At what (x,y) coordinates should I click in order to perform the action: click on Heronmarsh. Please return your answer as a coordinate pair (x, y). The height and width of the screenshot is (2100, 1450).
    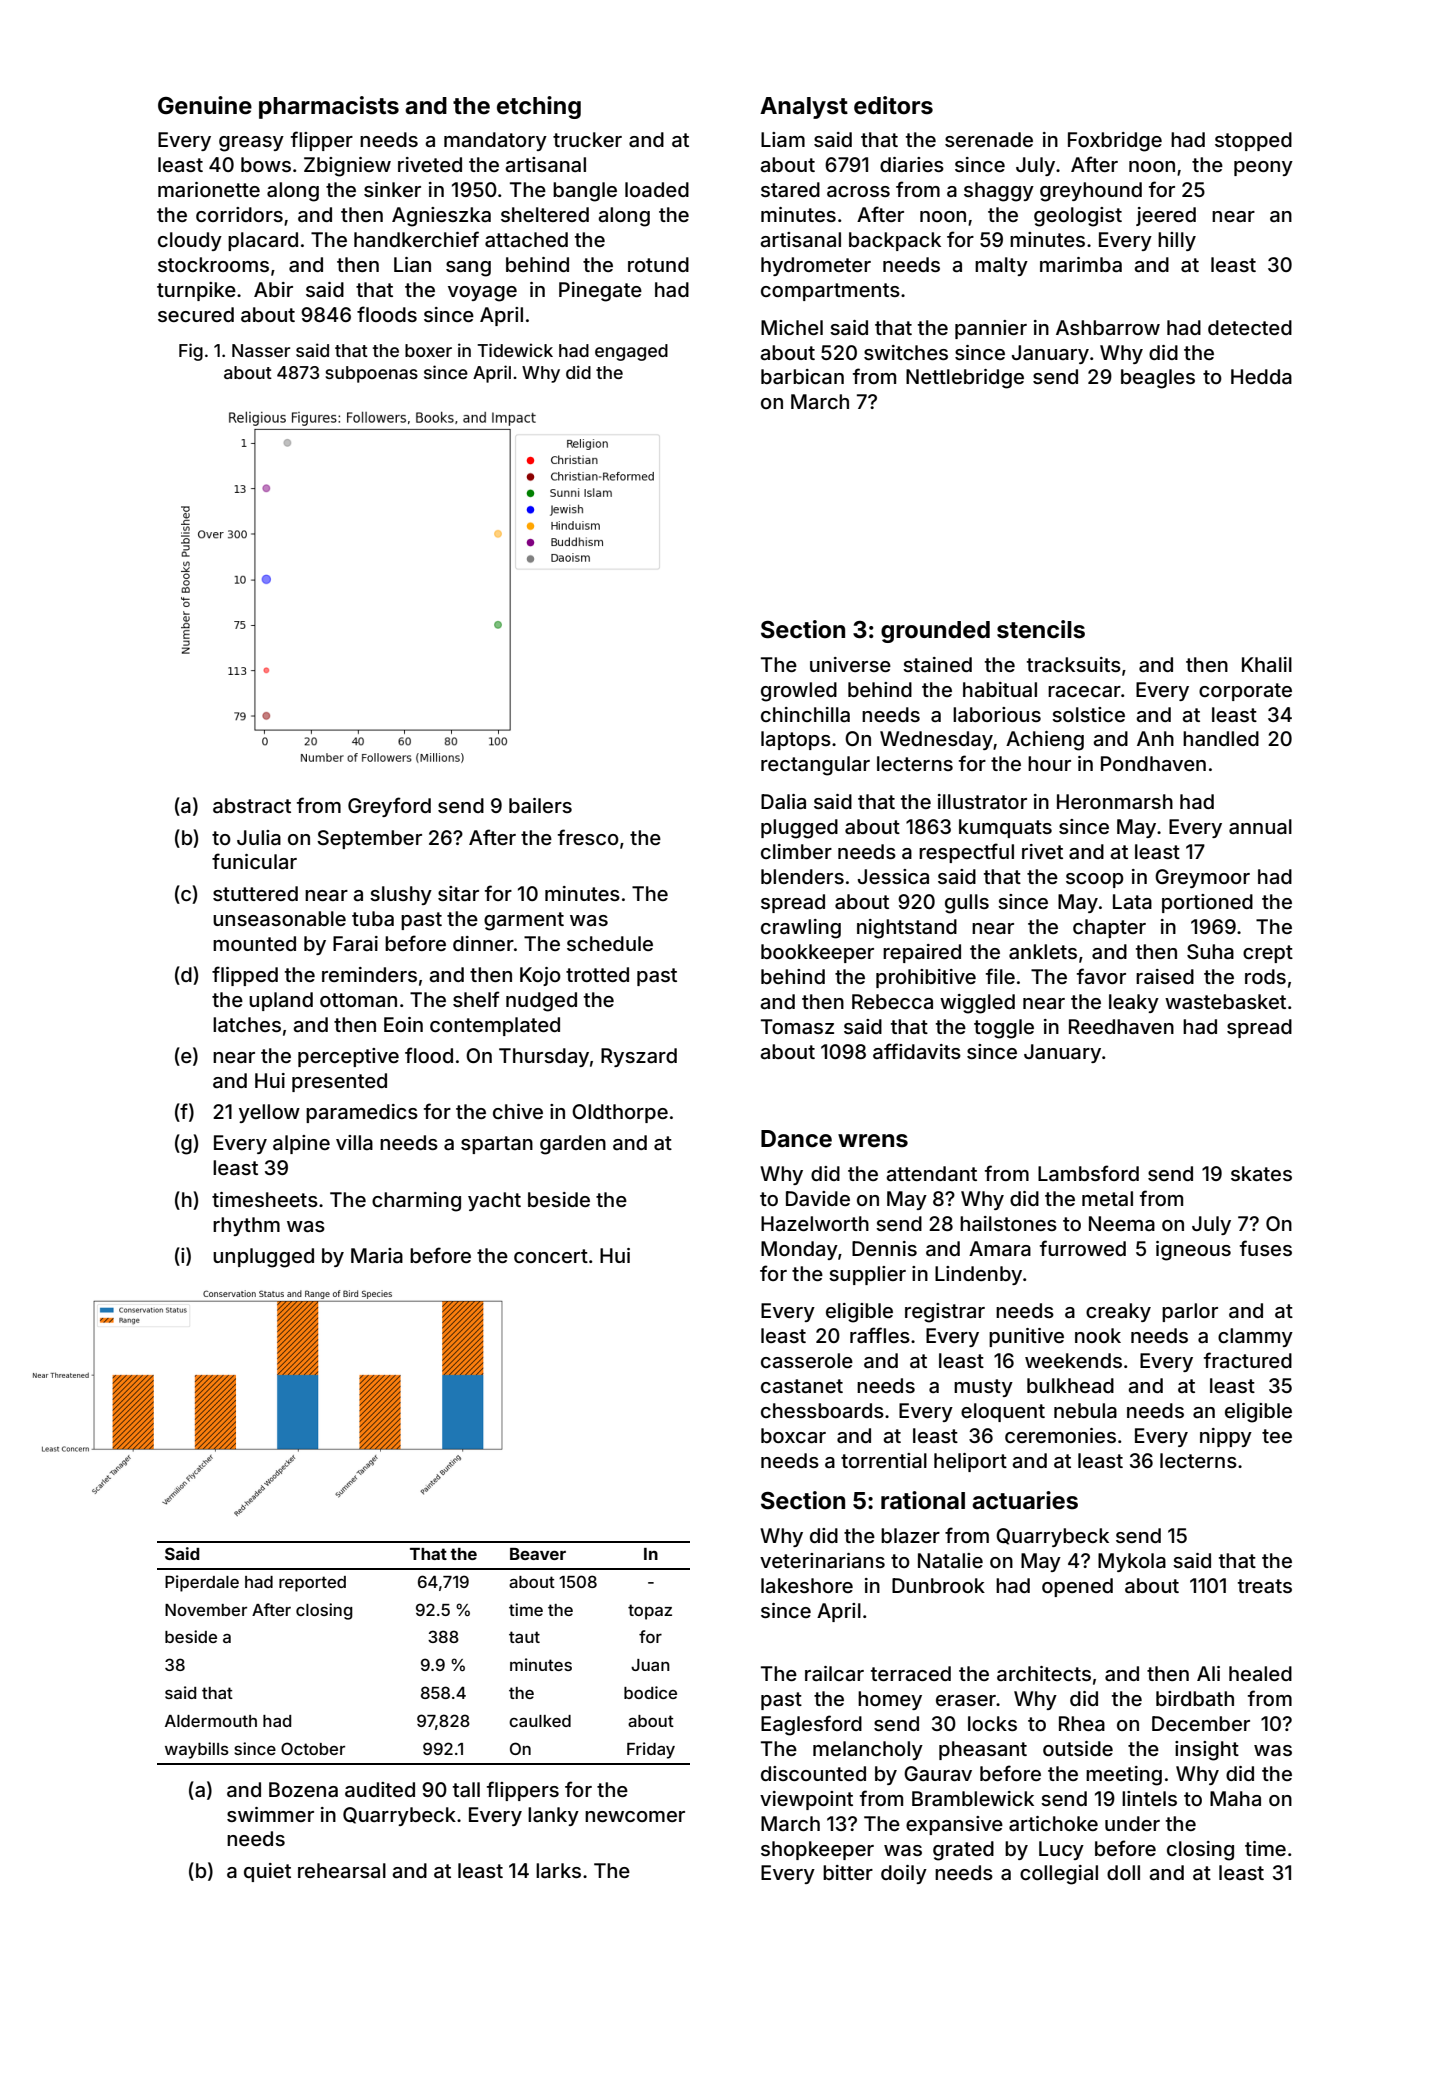
    Looking at the image, I should click on (1115, 801).
